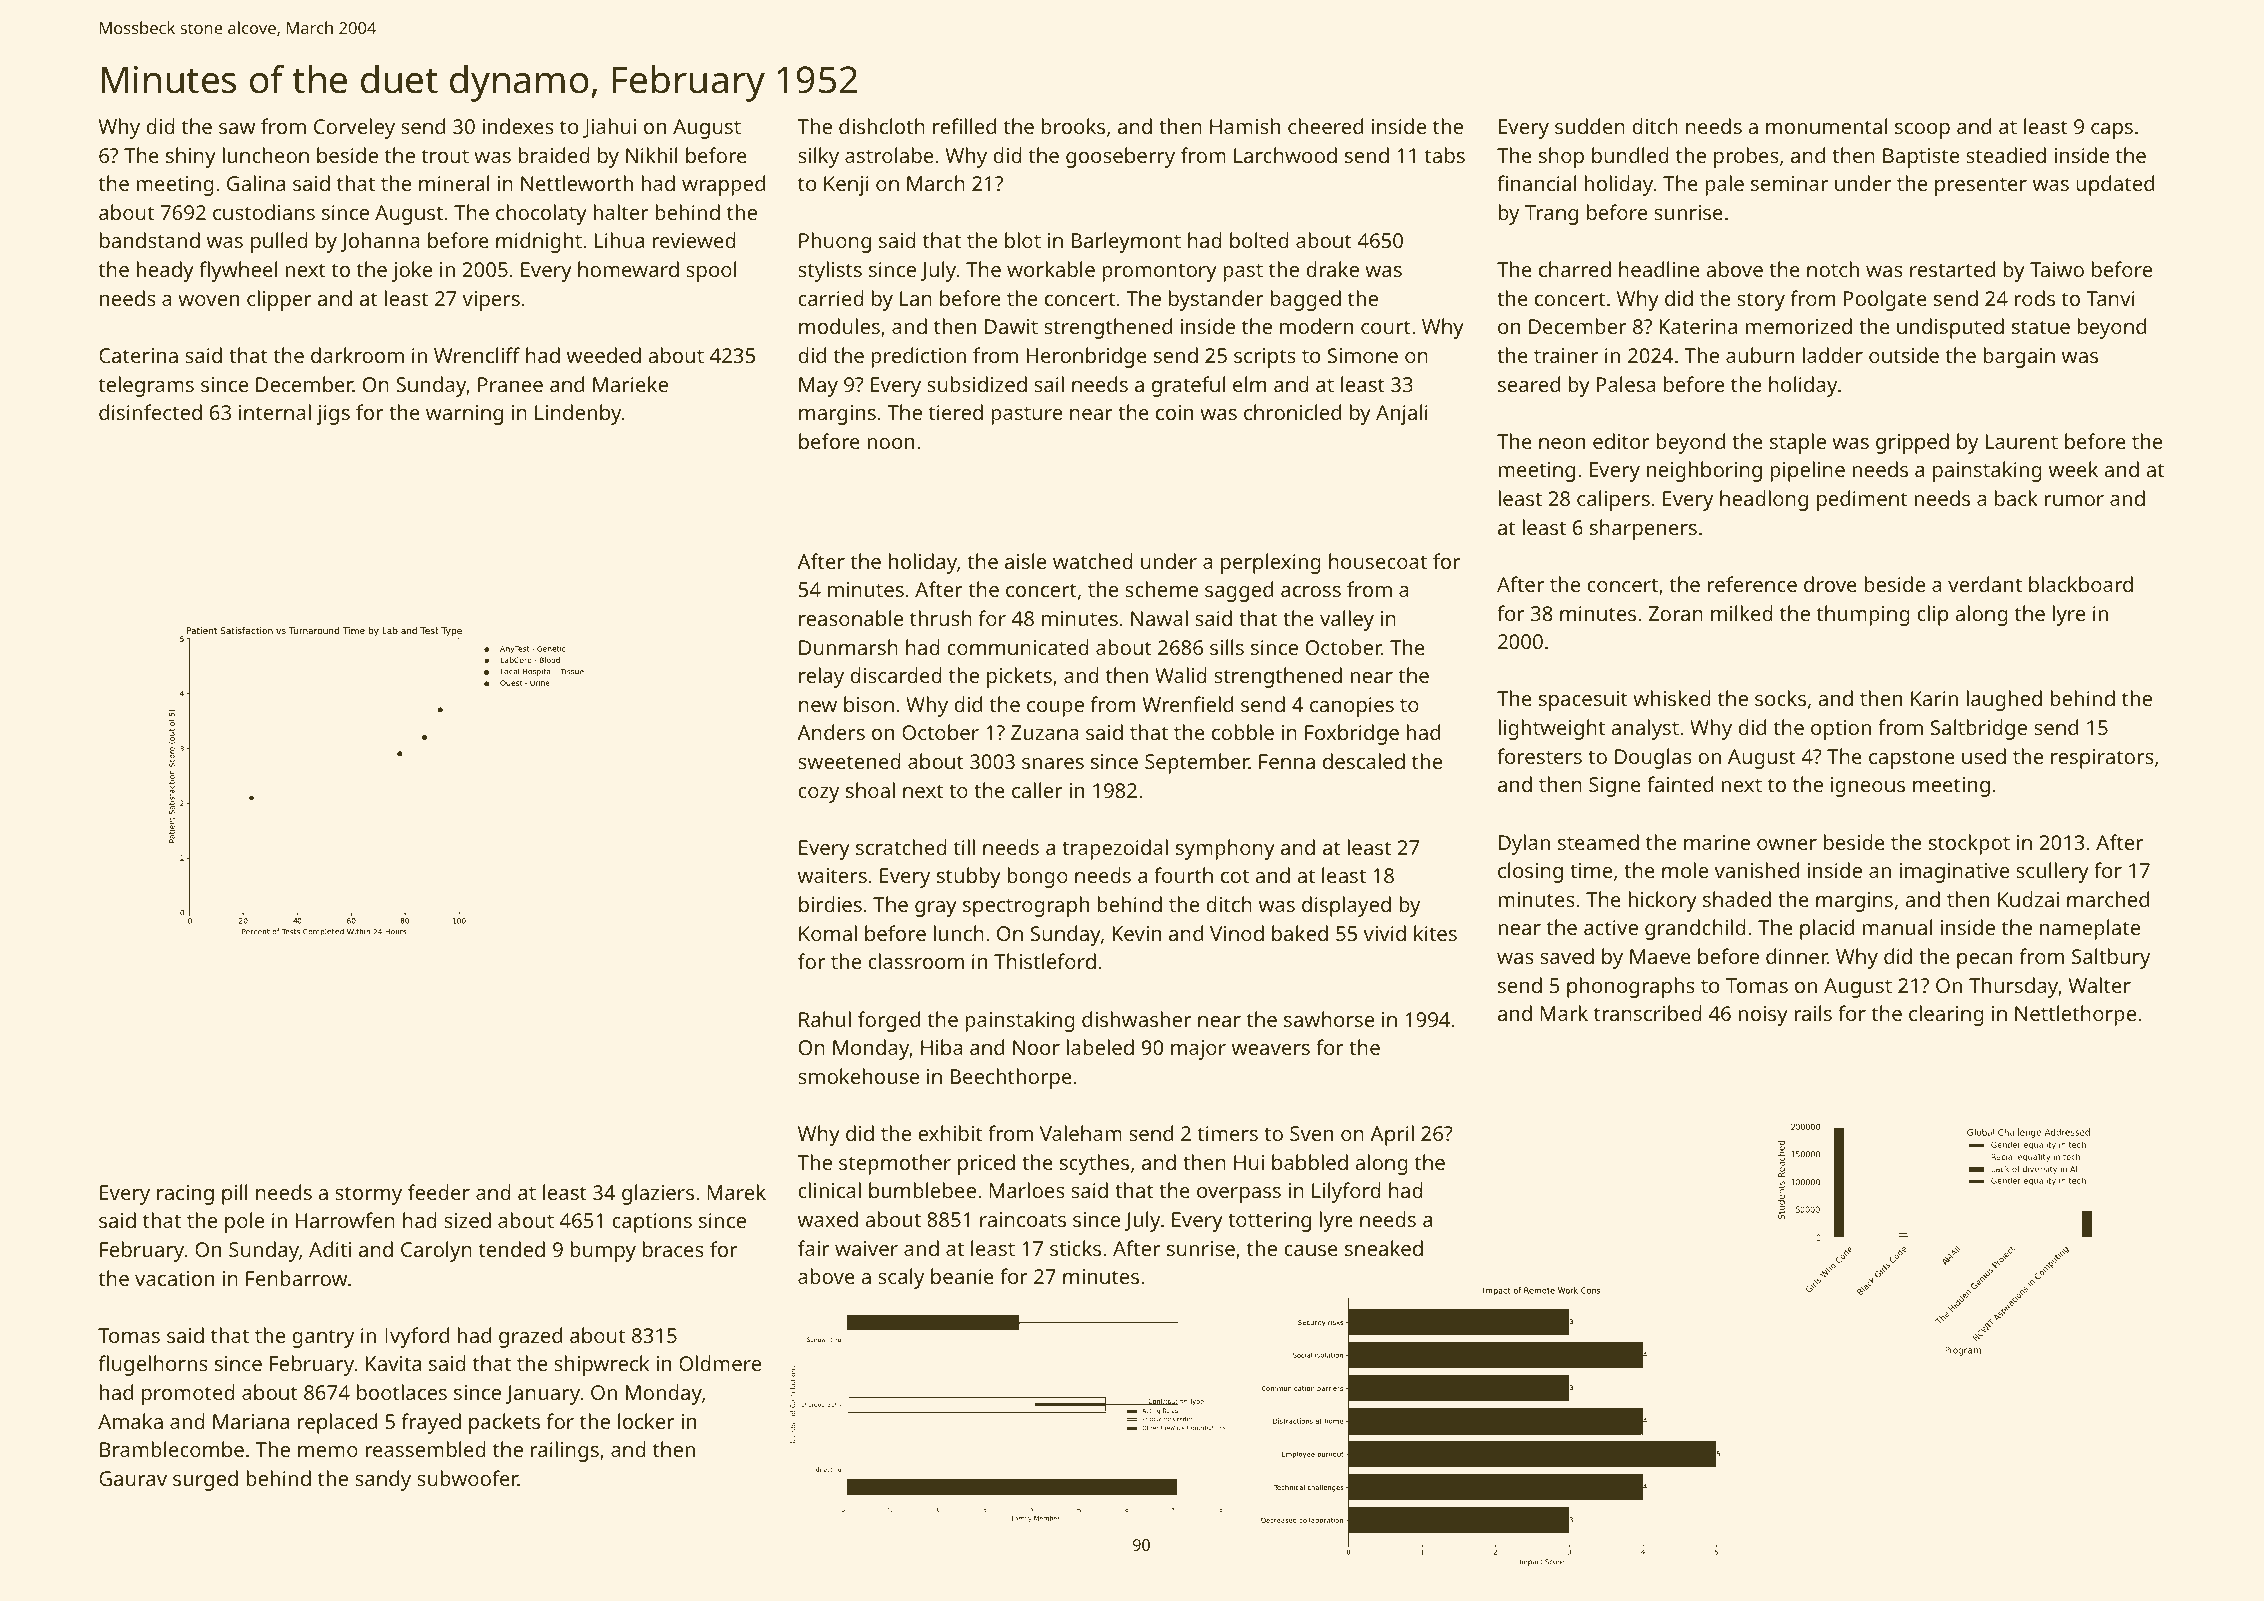  I want to click on Wrenfield, so click(1187, 704).
